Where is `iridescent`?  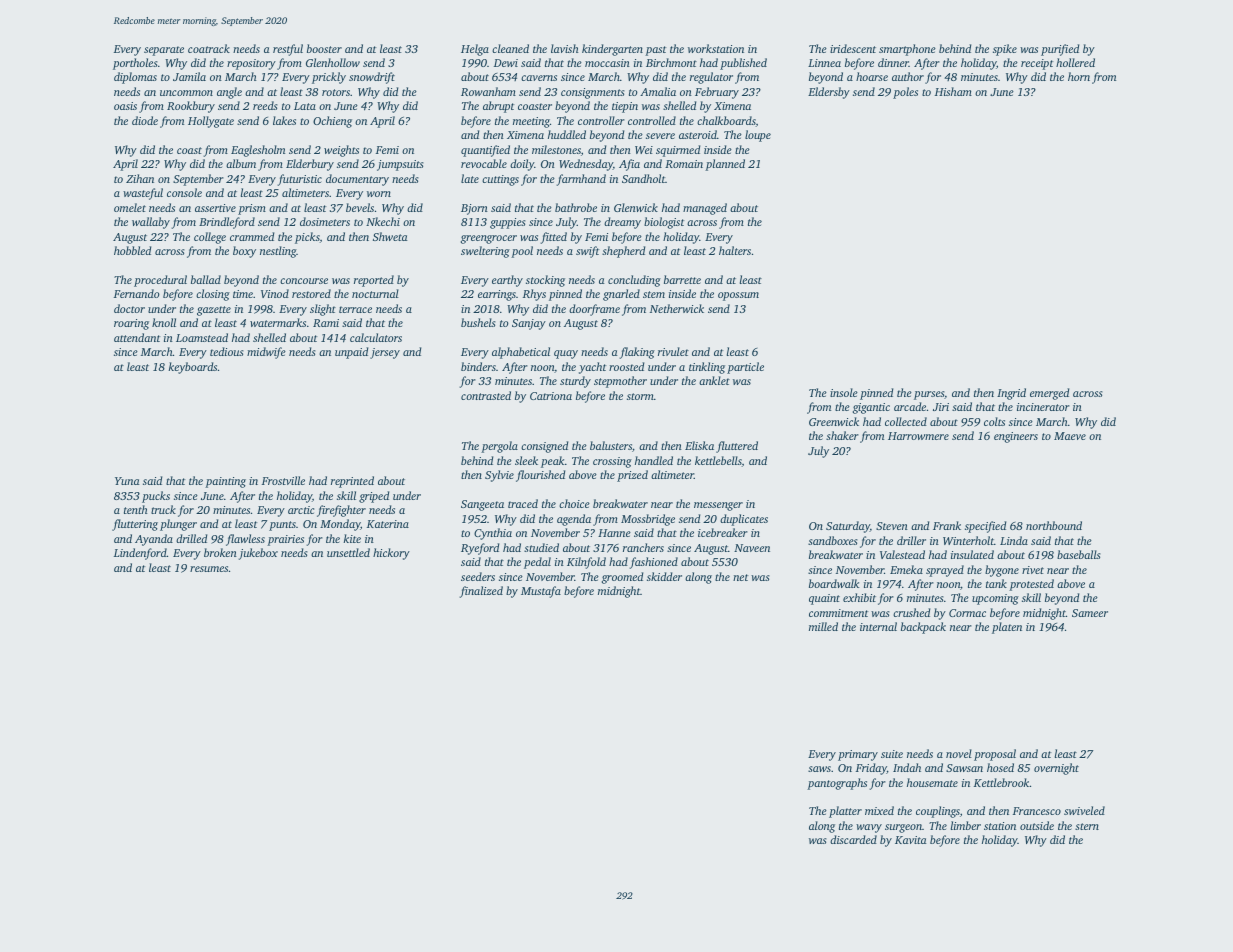 iridescent is located at coordinates (853, 48).
